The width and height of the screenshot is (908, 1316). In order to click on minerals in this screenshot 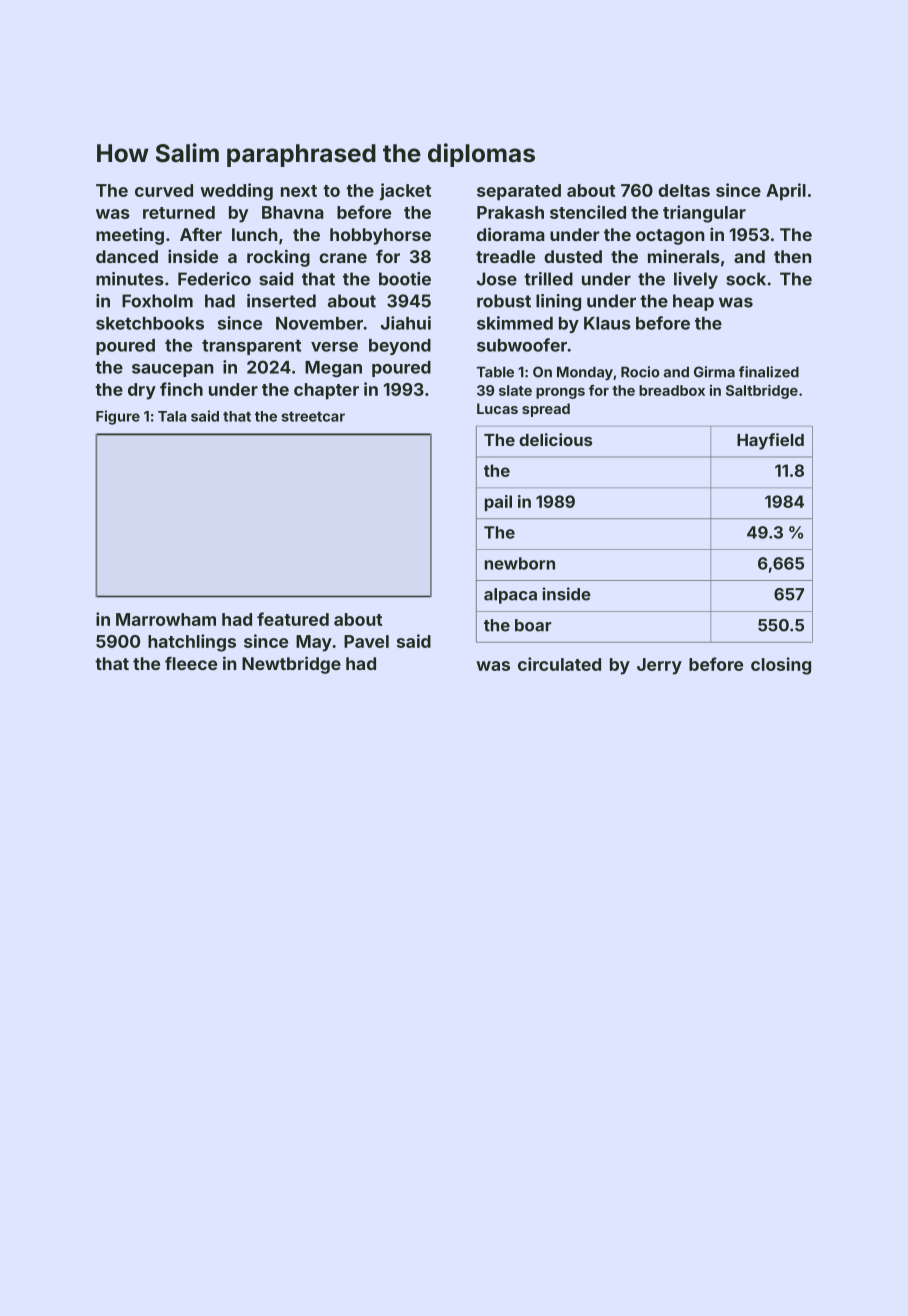, I will do `click(684, 256)`.
